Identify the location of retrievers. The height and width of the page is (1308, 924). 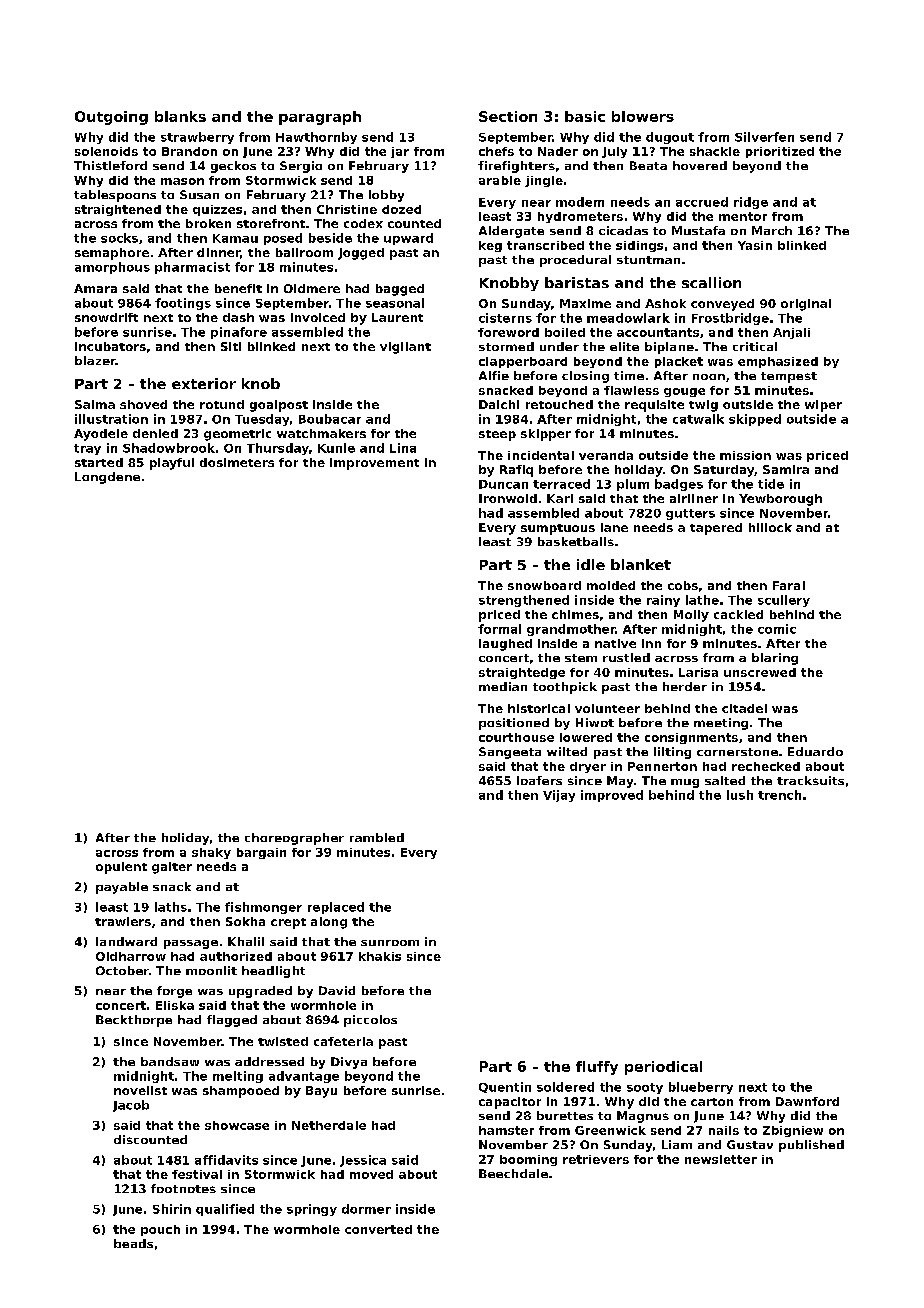
(596, 1159).
